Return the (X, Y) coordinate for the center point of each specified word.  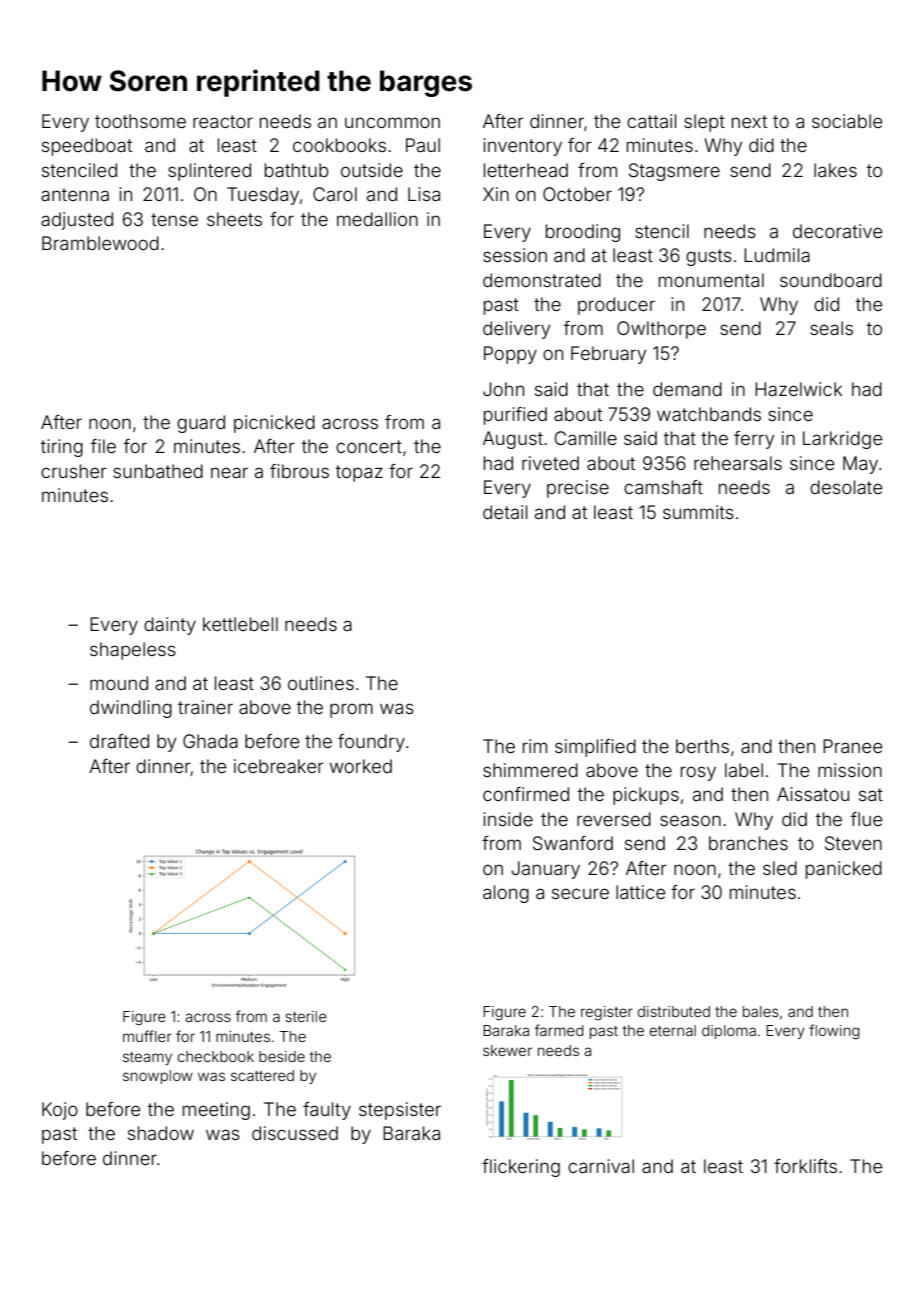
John (503, 389)
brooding (583, 233)
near (229, 472)
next (749, 121)
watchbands (709, 414)
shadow (161, 1133)
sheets (234, 219)
